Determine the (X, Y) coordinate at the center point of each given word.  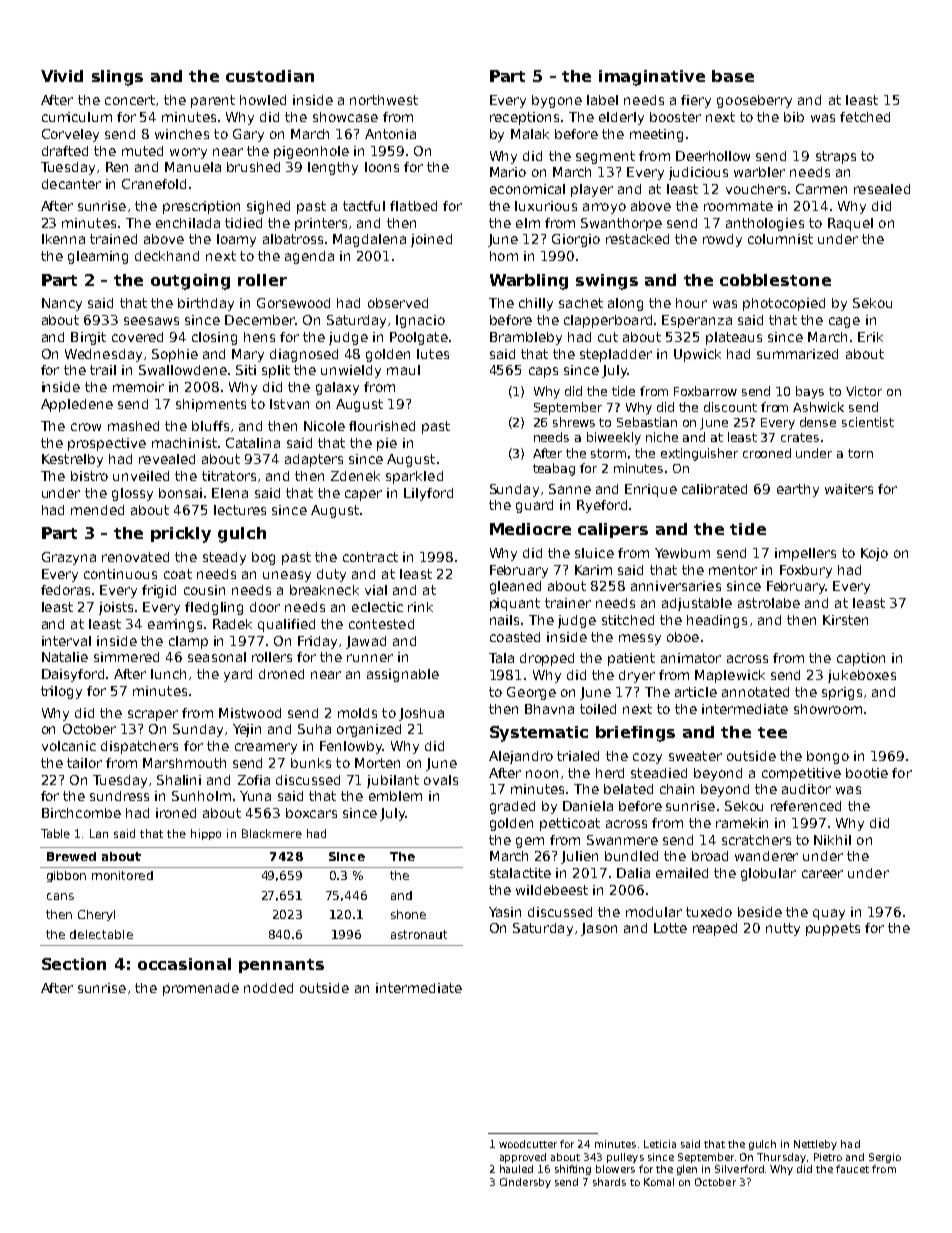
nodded (268, 988)
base (733, 76)
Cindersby (525, 1183)
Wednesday (103, 355)
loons (382, 167)
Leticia (660, 1144)
